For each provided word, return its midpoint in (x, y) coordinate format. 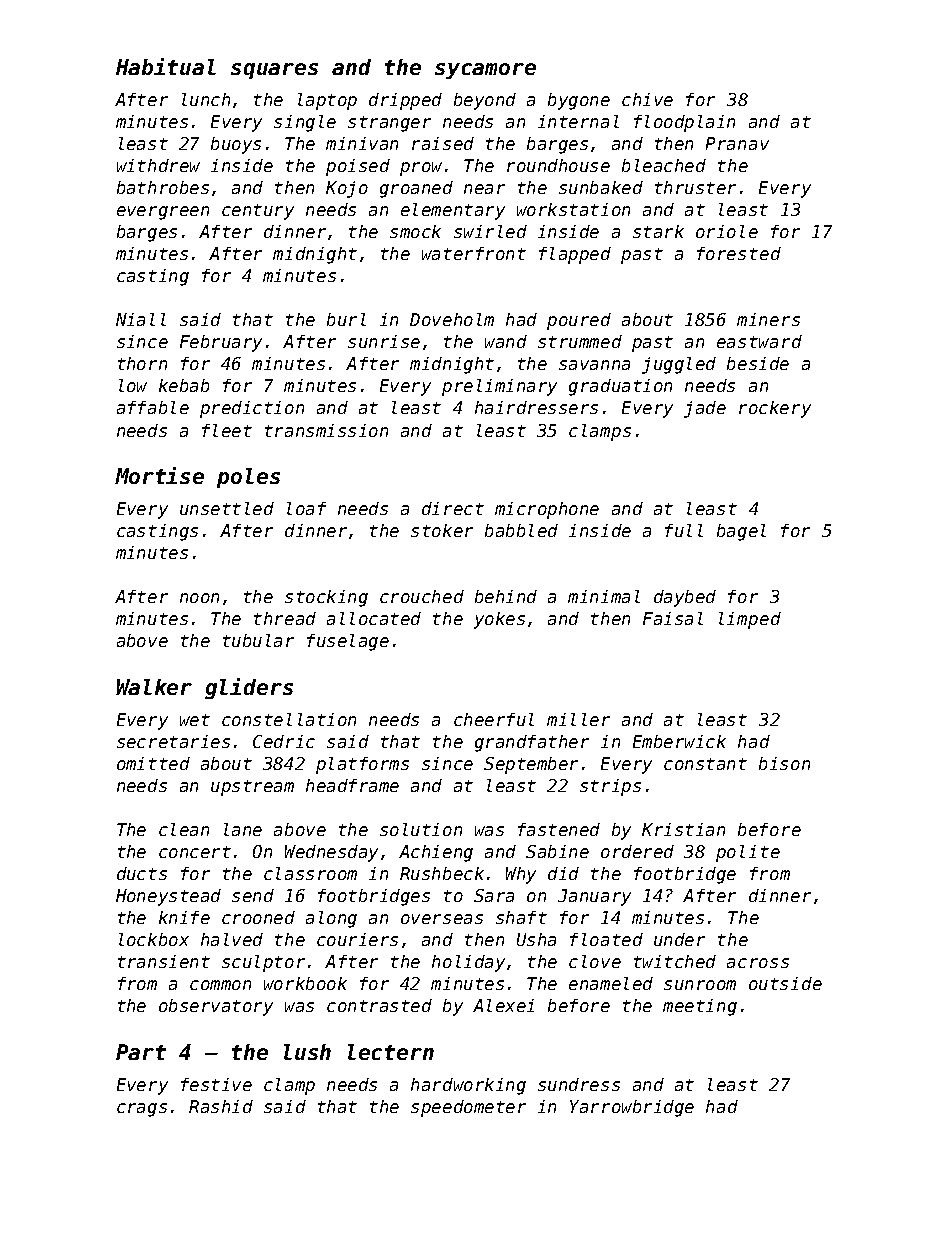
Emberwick (679, 741)
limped (750, 620)
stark (658, 231)
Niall (141, 319)
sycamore (485, 71)
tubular (258, 640)
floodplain (684, 123)
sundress (579, 1084)
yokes (499, 620)
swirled (490, 231)
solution (421, 829)
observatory (216, 1007)
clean (184, 829)
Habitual (166, 66)
